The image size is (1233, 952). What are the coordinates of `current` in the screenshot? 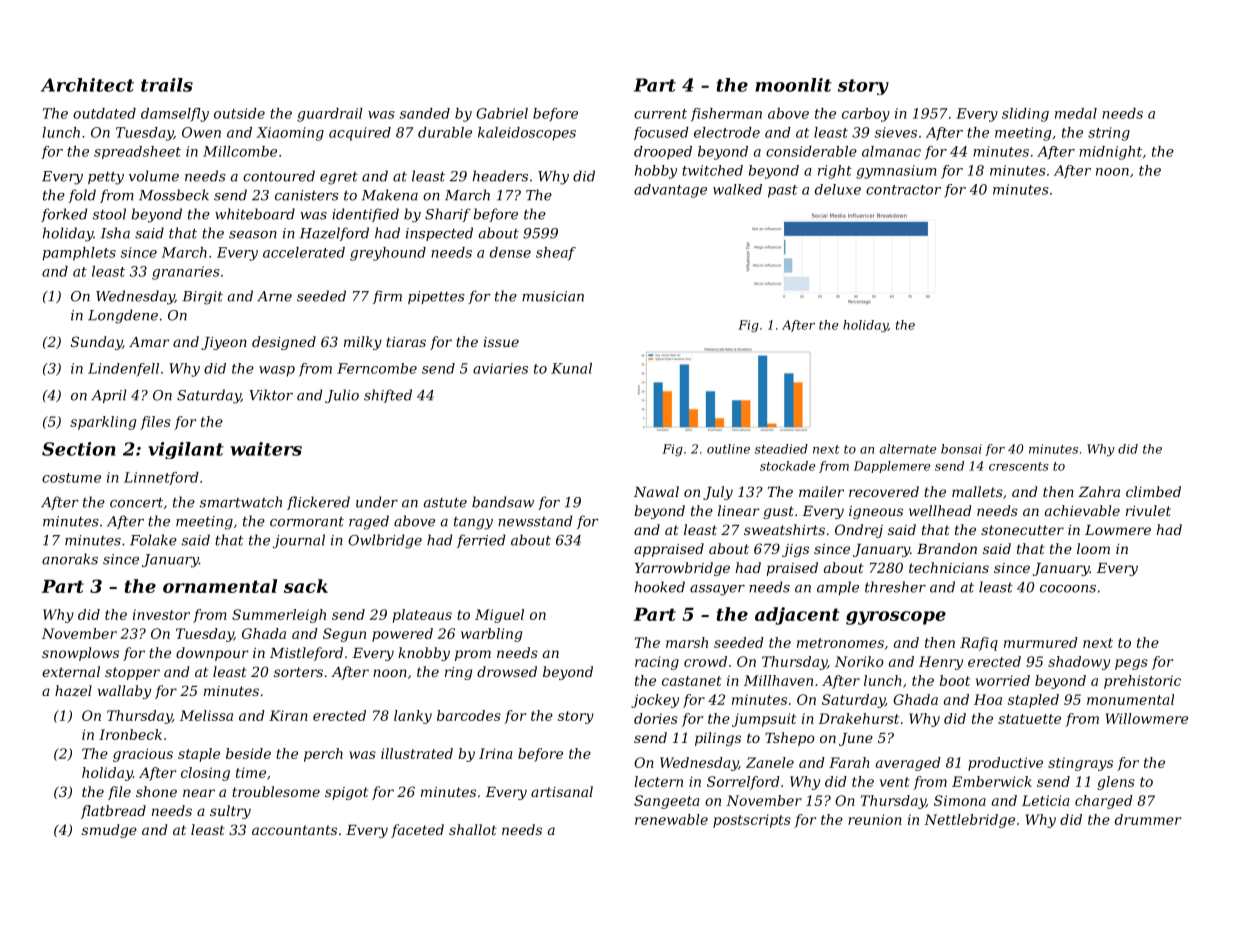 It's located at (660, 114).
